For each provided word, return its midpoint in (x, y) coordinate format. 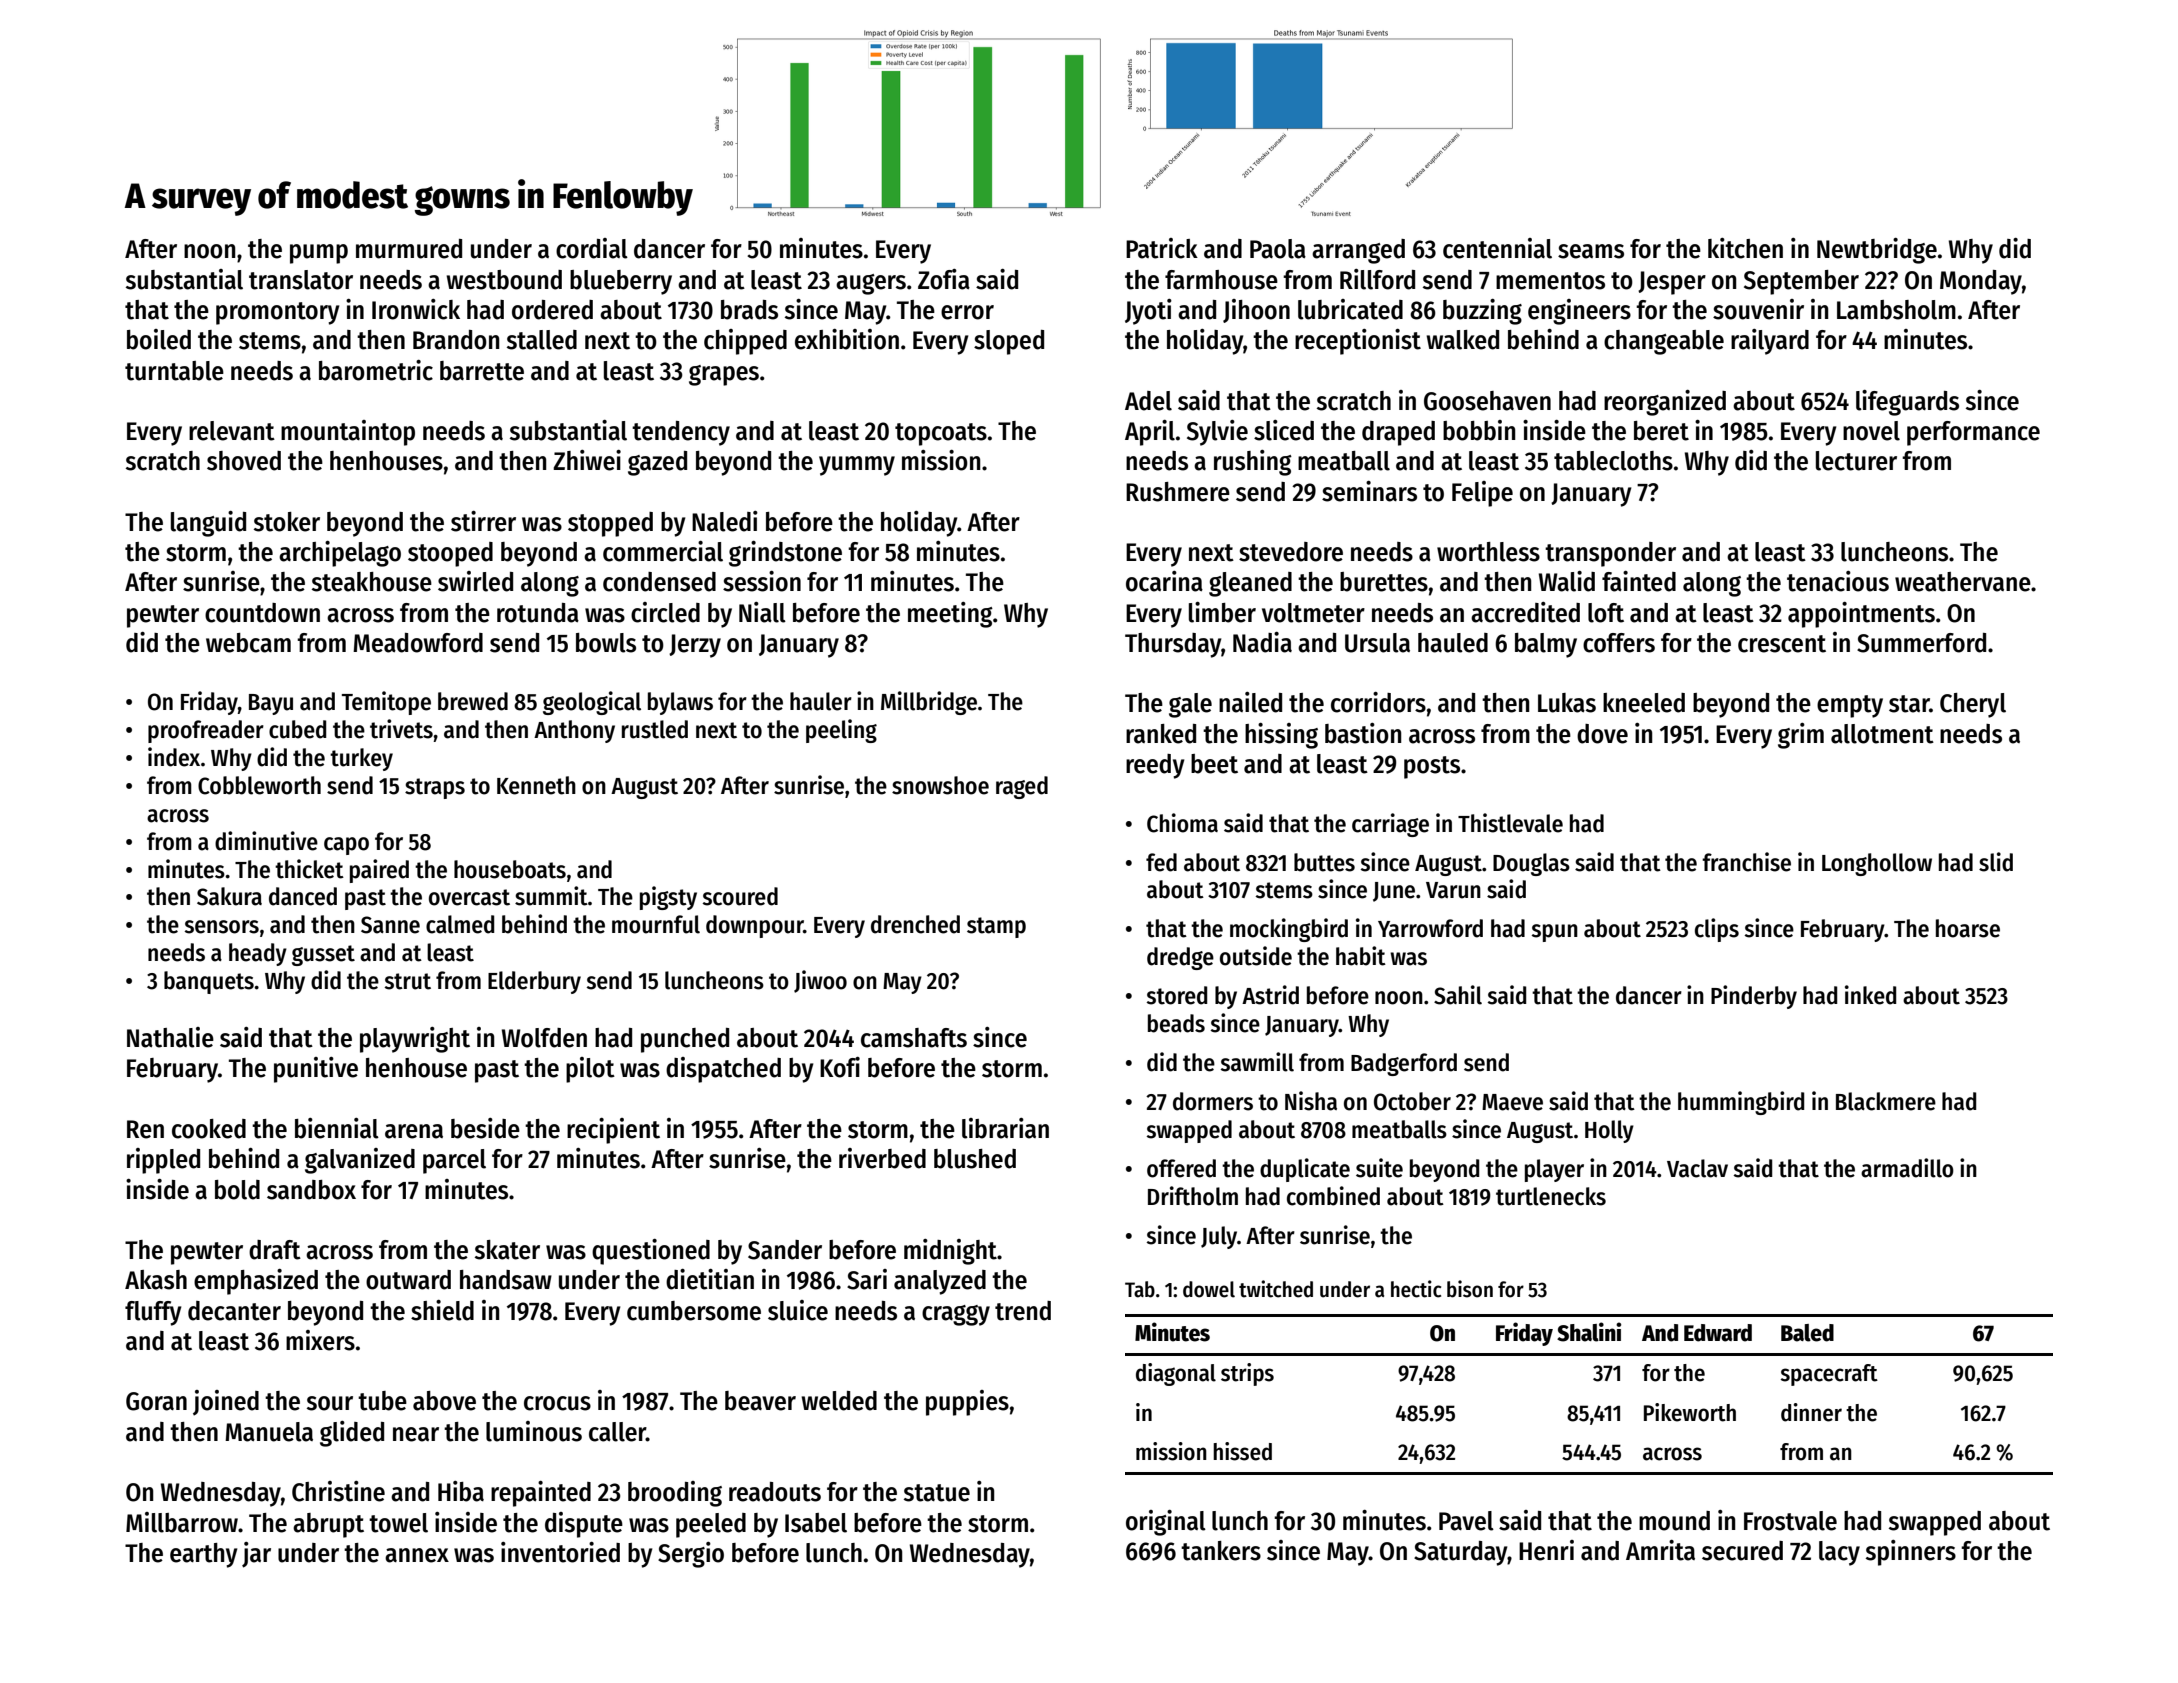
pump (319, 254)
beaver (760, 1401)
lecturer (1856, 461)
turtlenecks (1551, 1196)
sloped (1009, 342)
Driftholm (1193, 1196)
